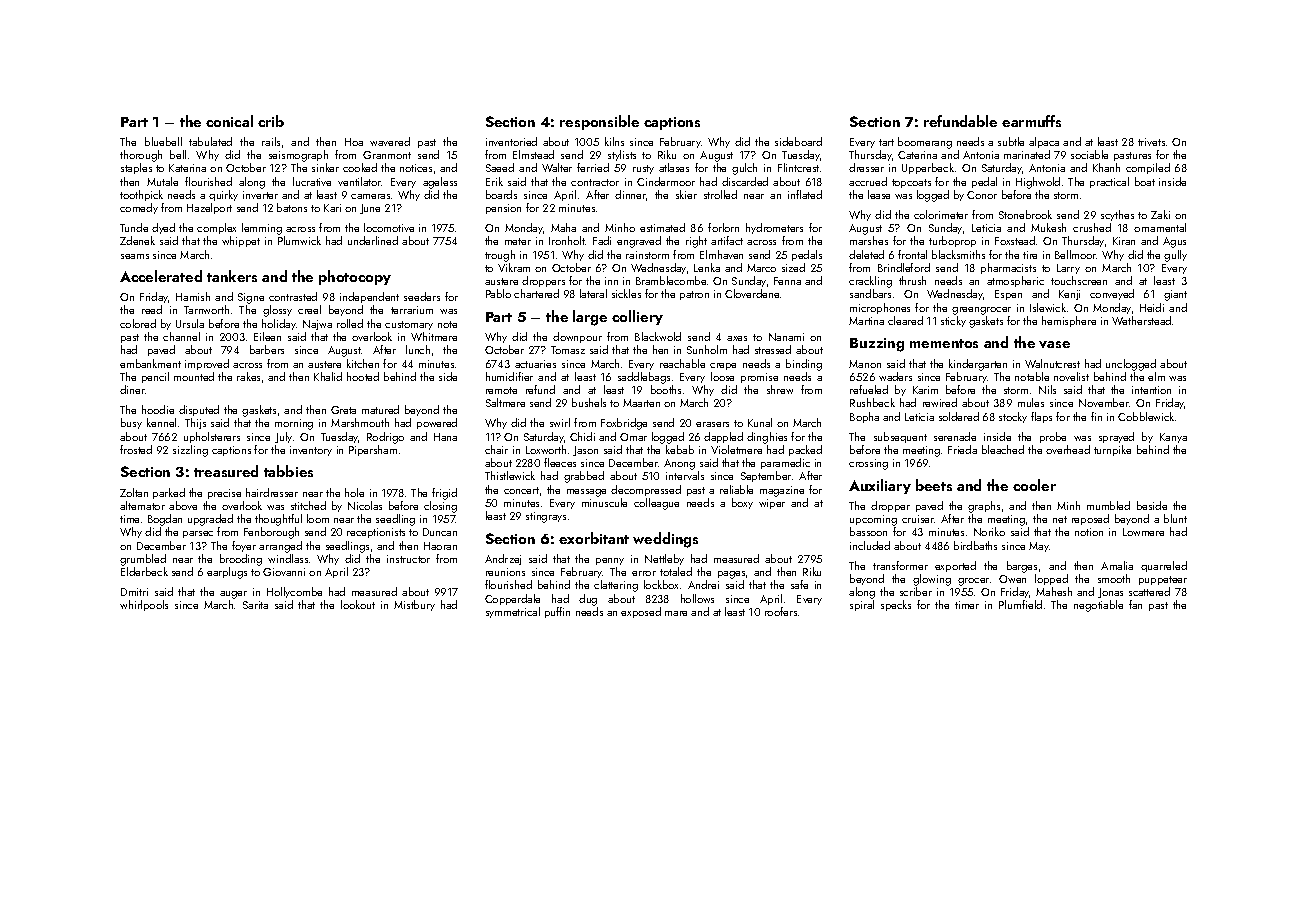  Describe the element at coordinates (679, 464) in the document. I see `Anong` at that location.
